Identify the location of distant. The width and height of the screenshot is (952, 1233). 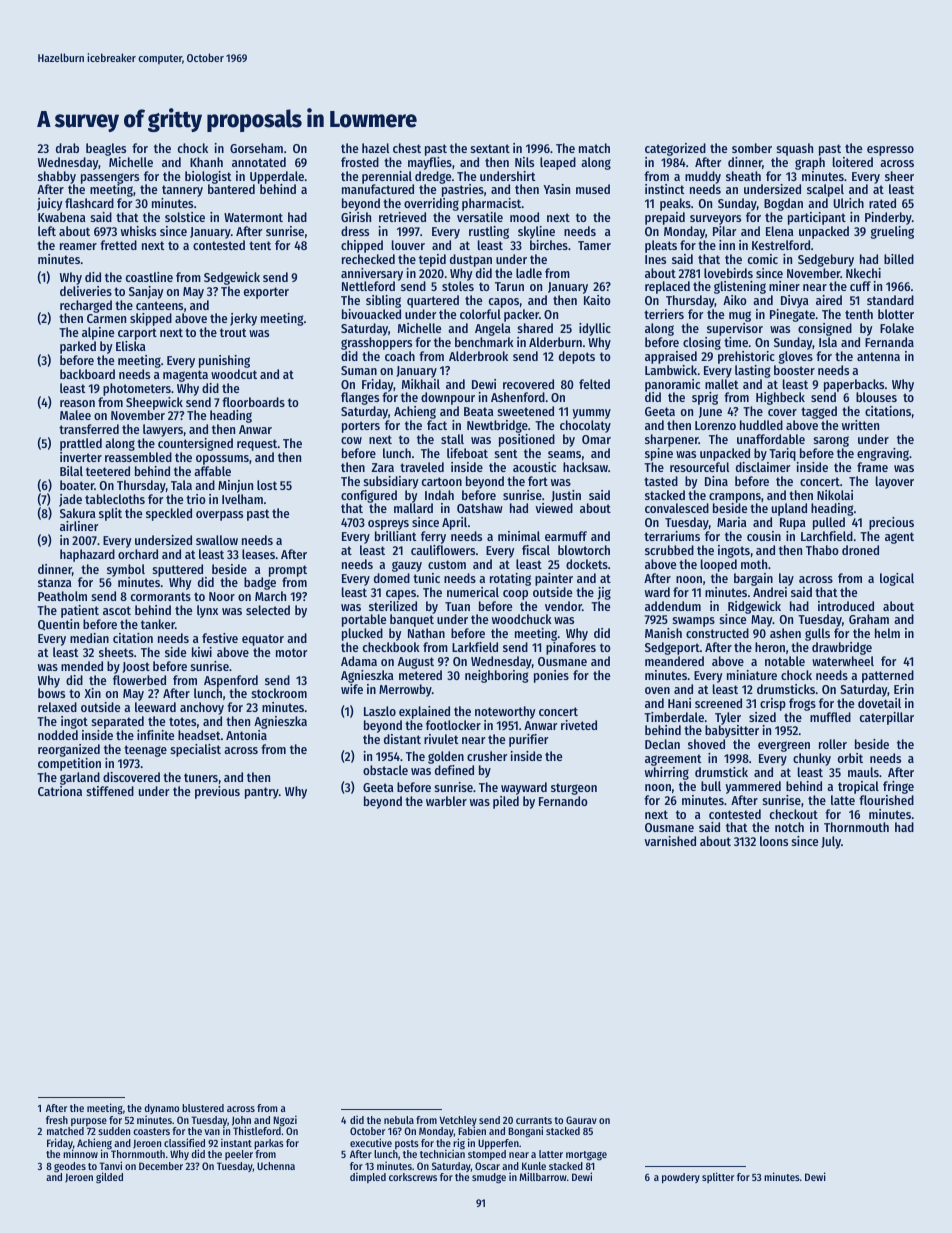
(402, 739).
